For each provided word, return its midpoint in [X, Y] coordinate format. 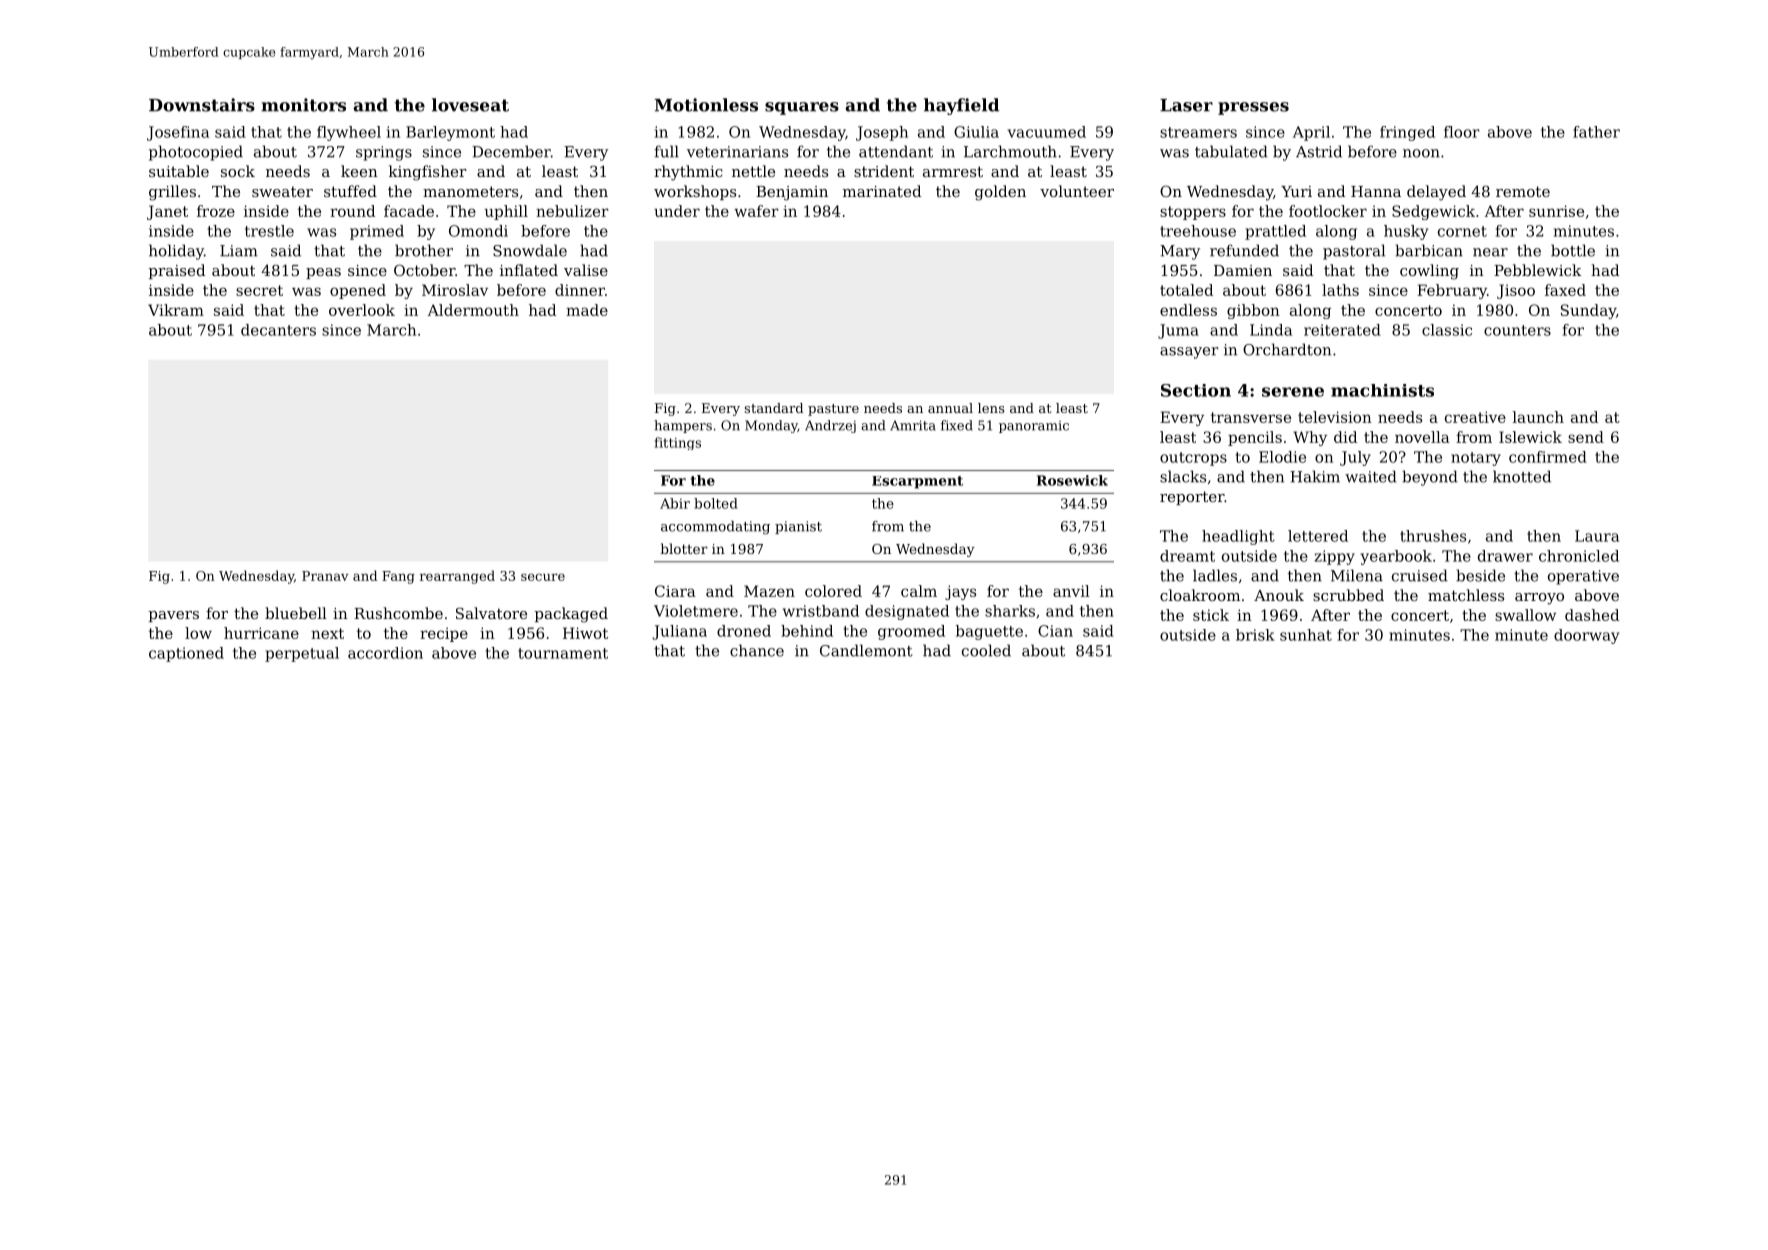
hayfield [961, 106]
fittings [677, 443]
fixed [957, 425]
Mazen [769, 591]
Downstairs [202, 105]
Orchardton [1287, 349]
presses [1253, 108]
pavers [174, 616]
